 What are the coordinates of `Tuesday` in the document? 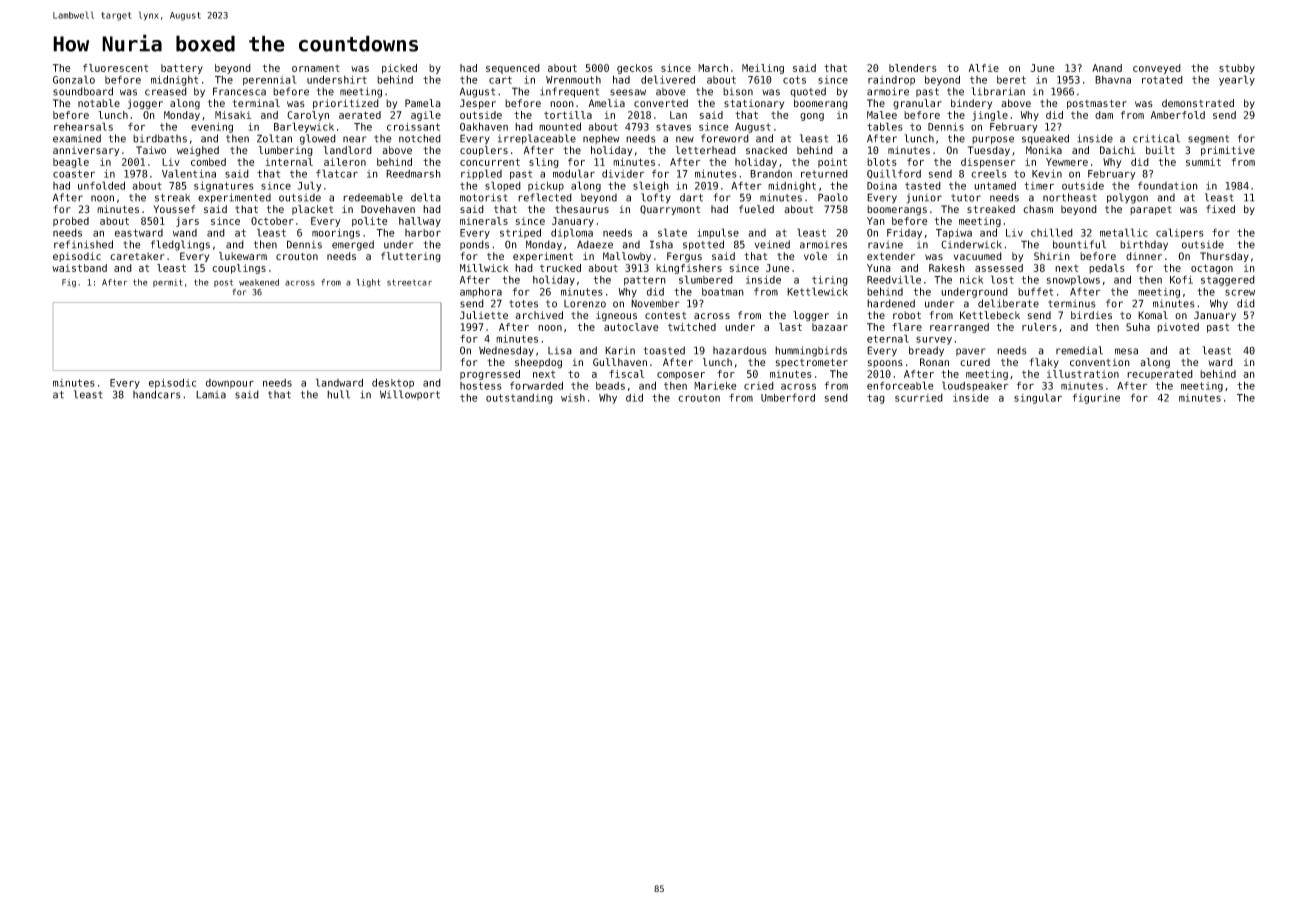 It's located at (989, 151).
